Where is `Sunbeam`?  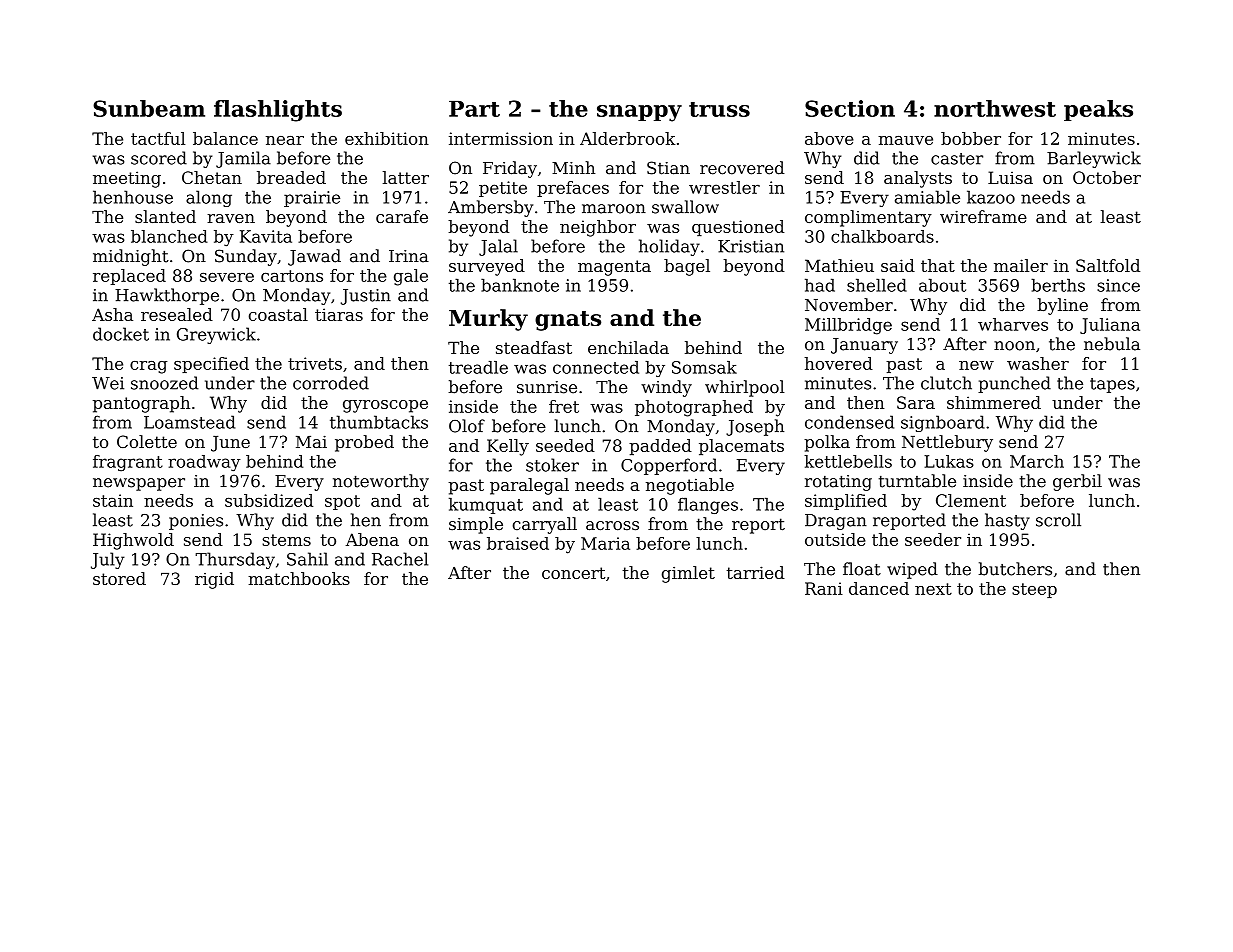
Sunbeam is located at coordinates (149, 108).
